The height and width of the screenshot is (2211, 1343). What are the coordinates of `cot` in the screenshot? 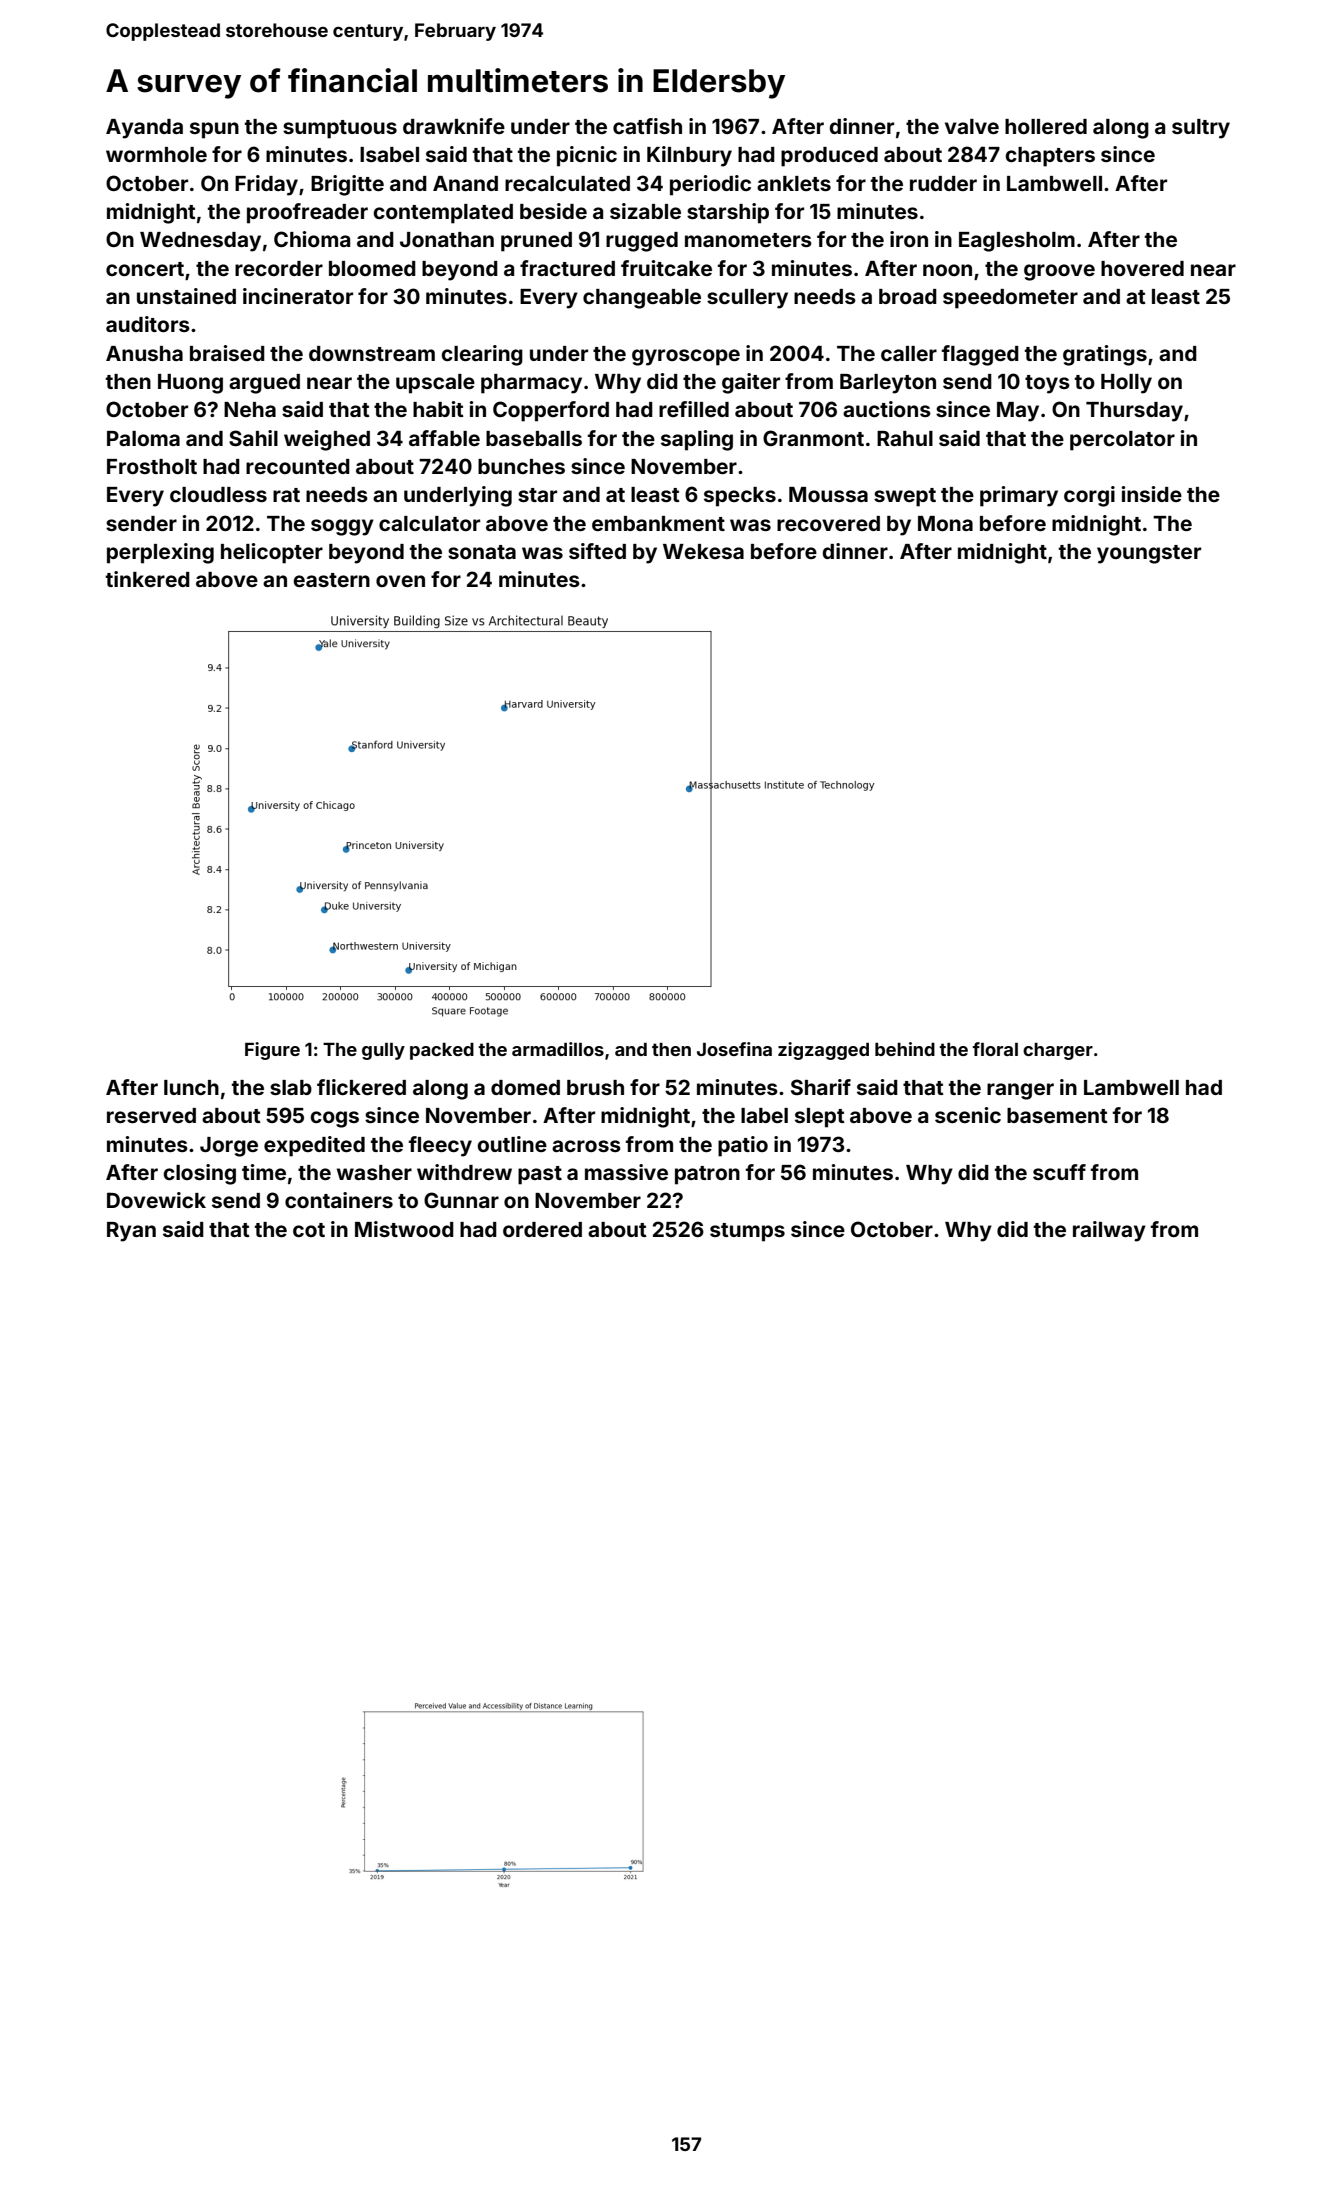 It's located at (309, 1230).
